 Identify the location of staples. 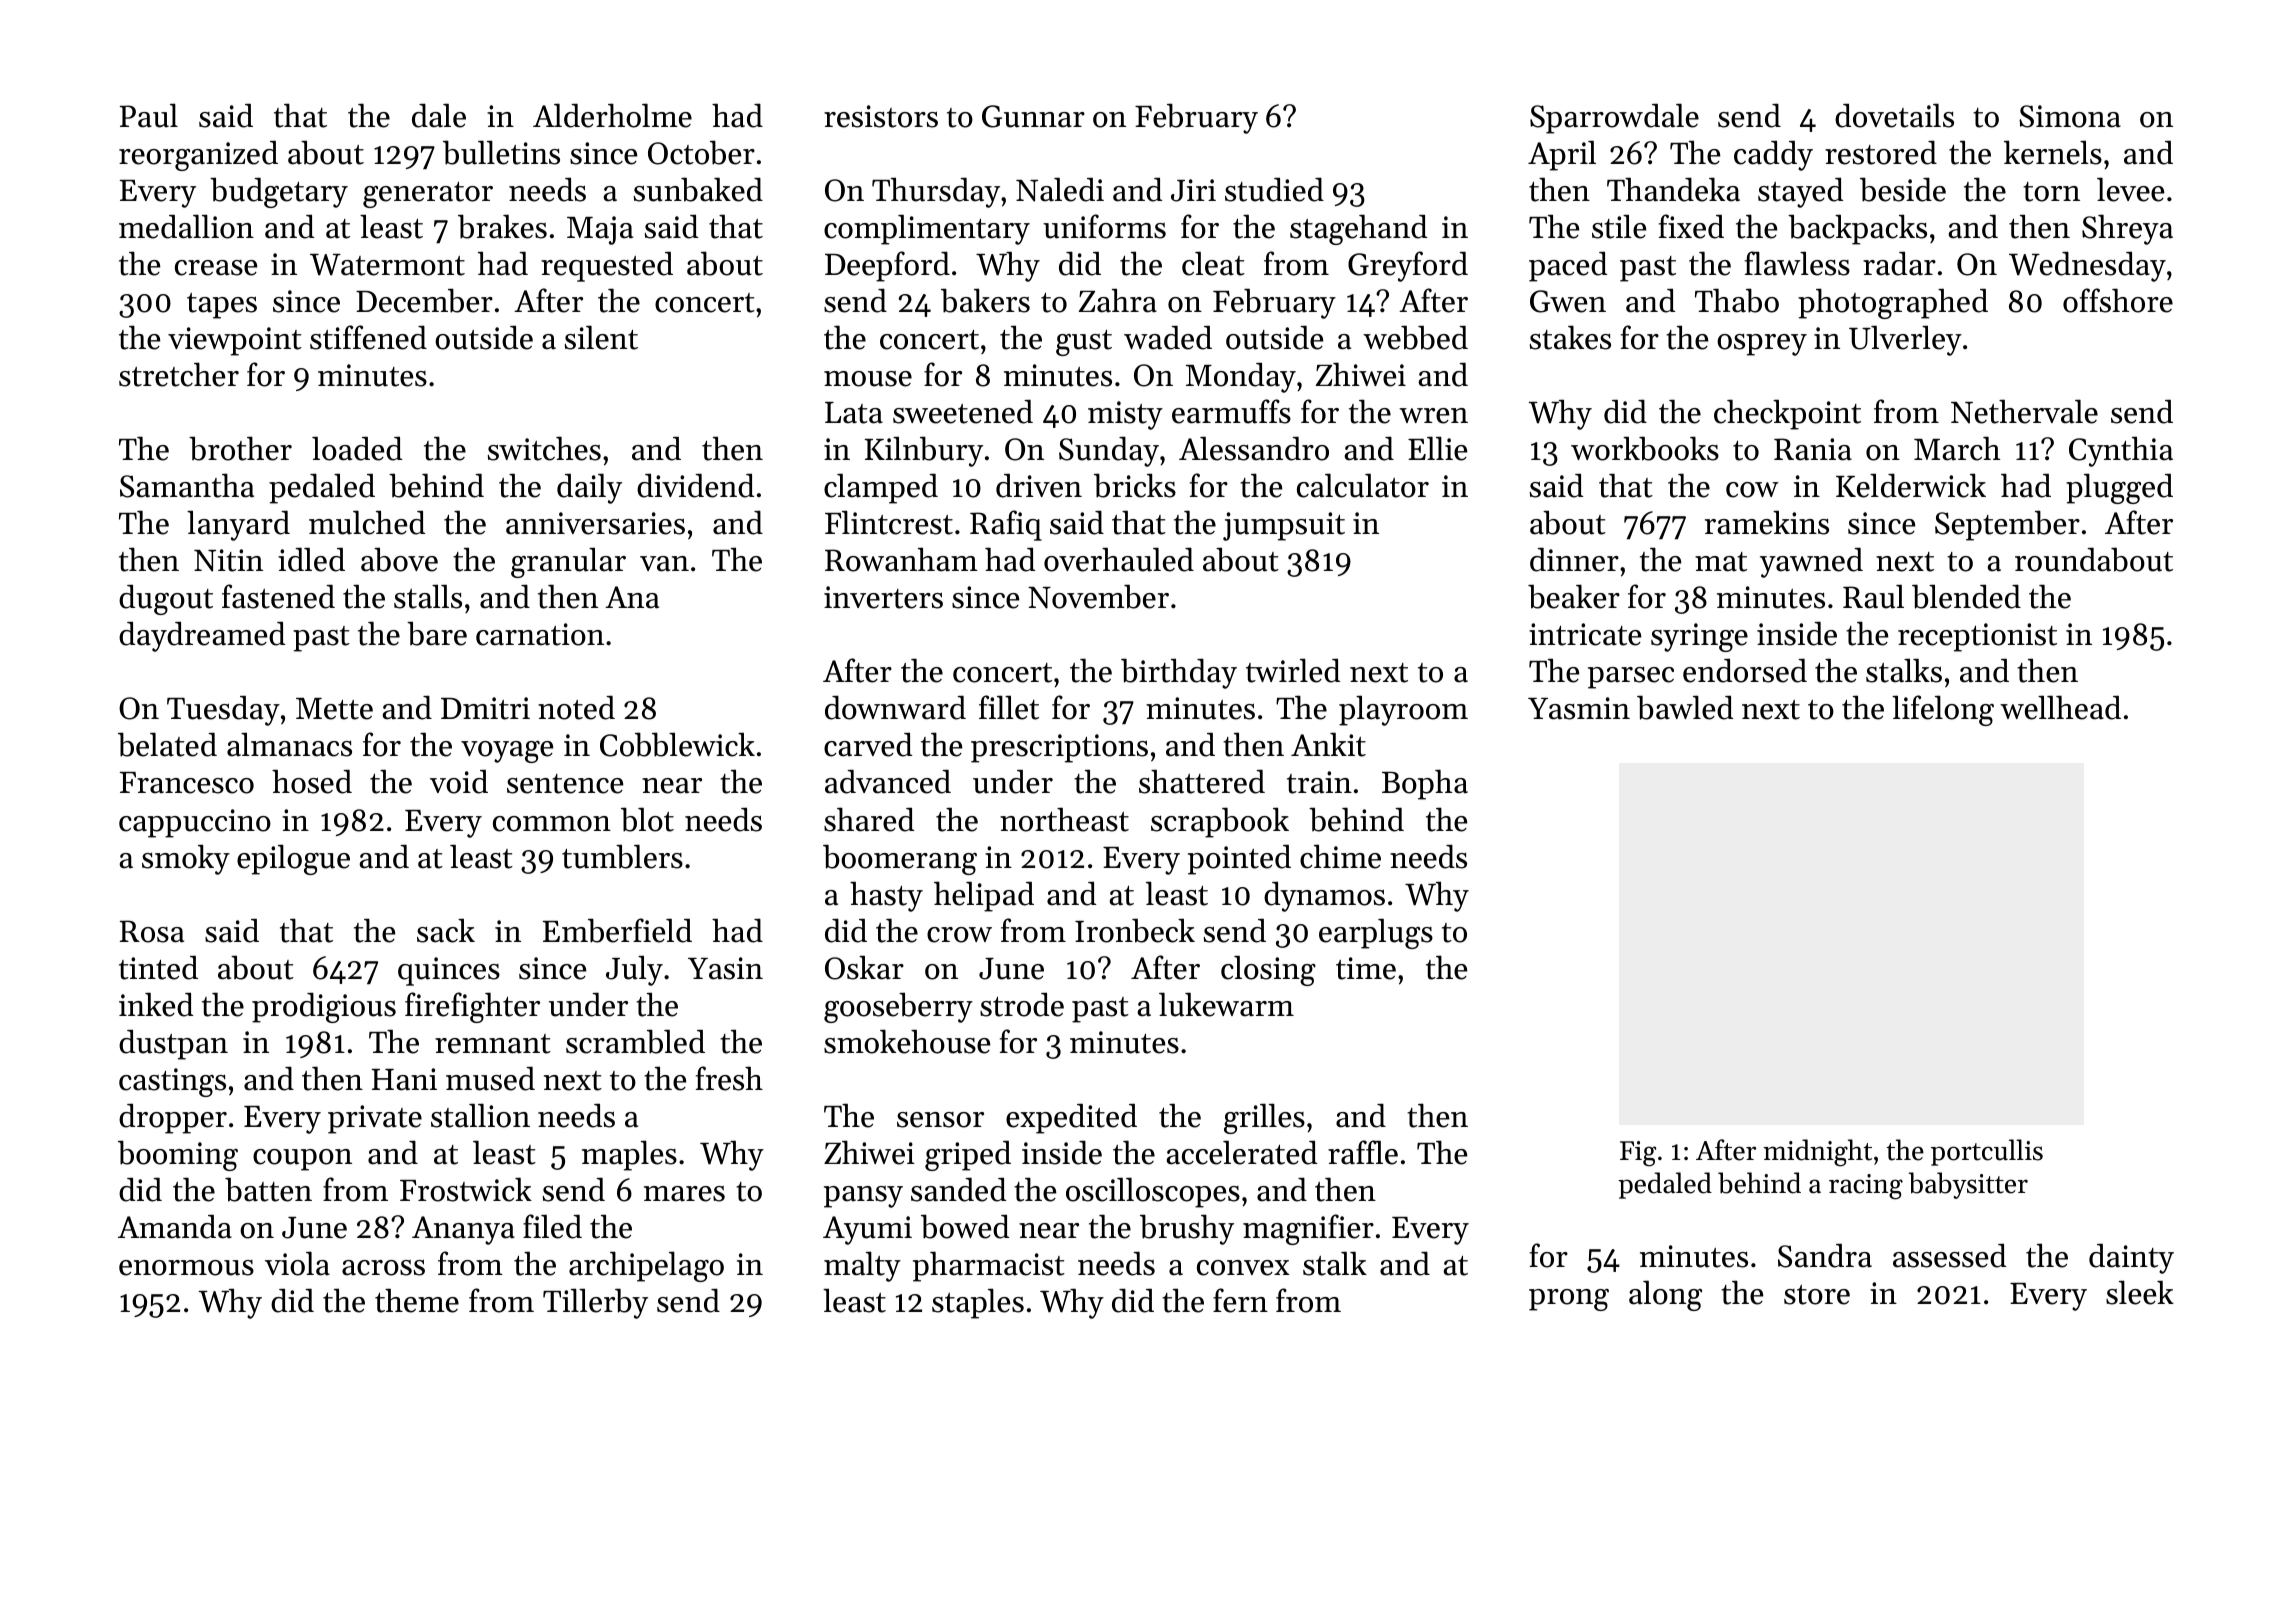
(978, 1303).
